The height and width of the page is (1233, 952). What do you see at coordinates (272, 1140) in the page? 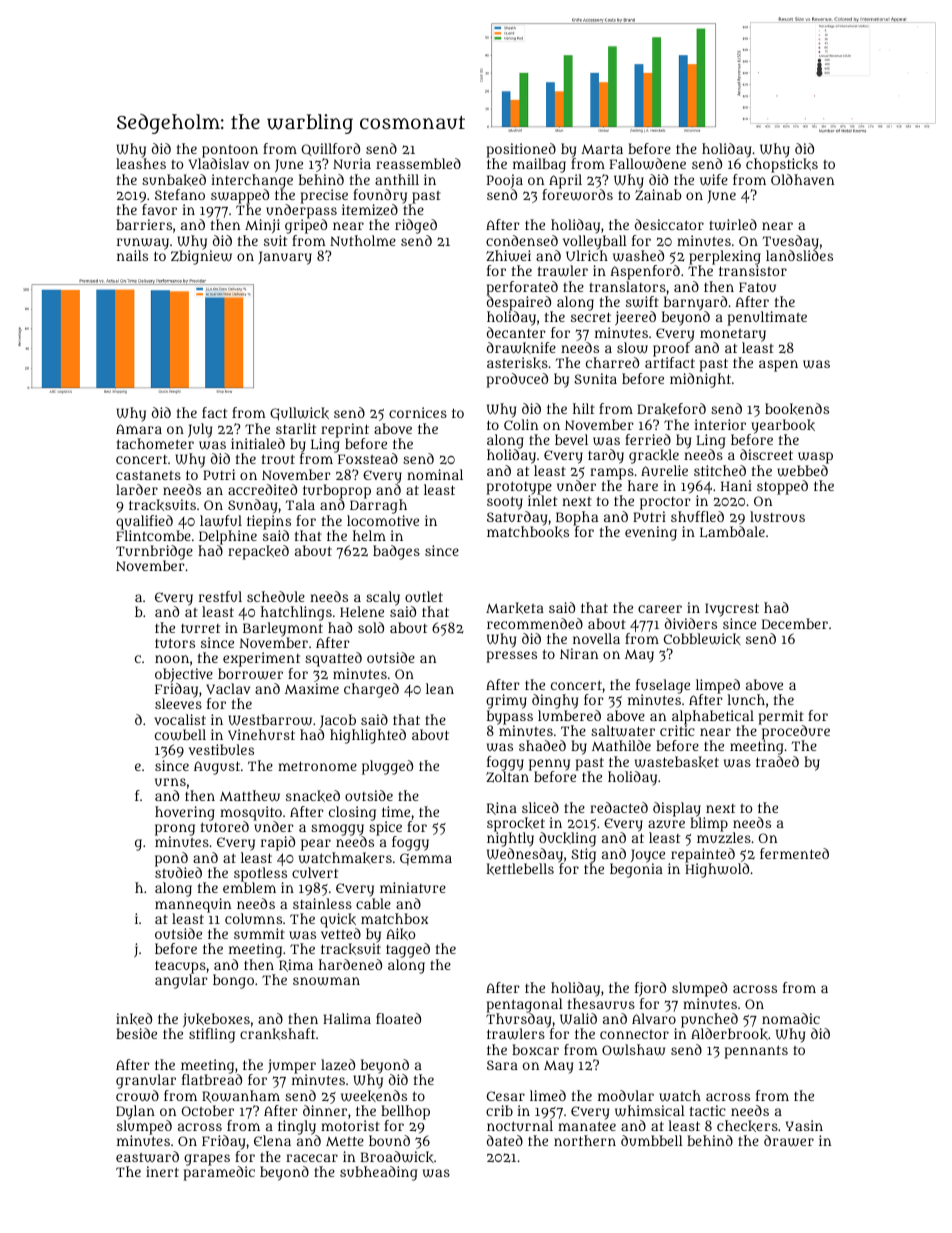
I see `Elena` at bounding box center [272, 1140].
